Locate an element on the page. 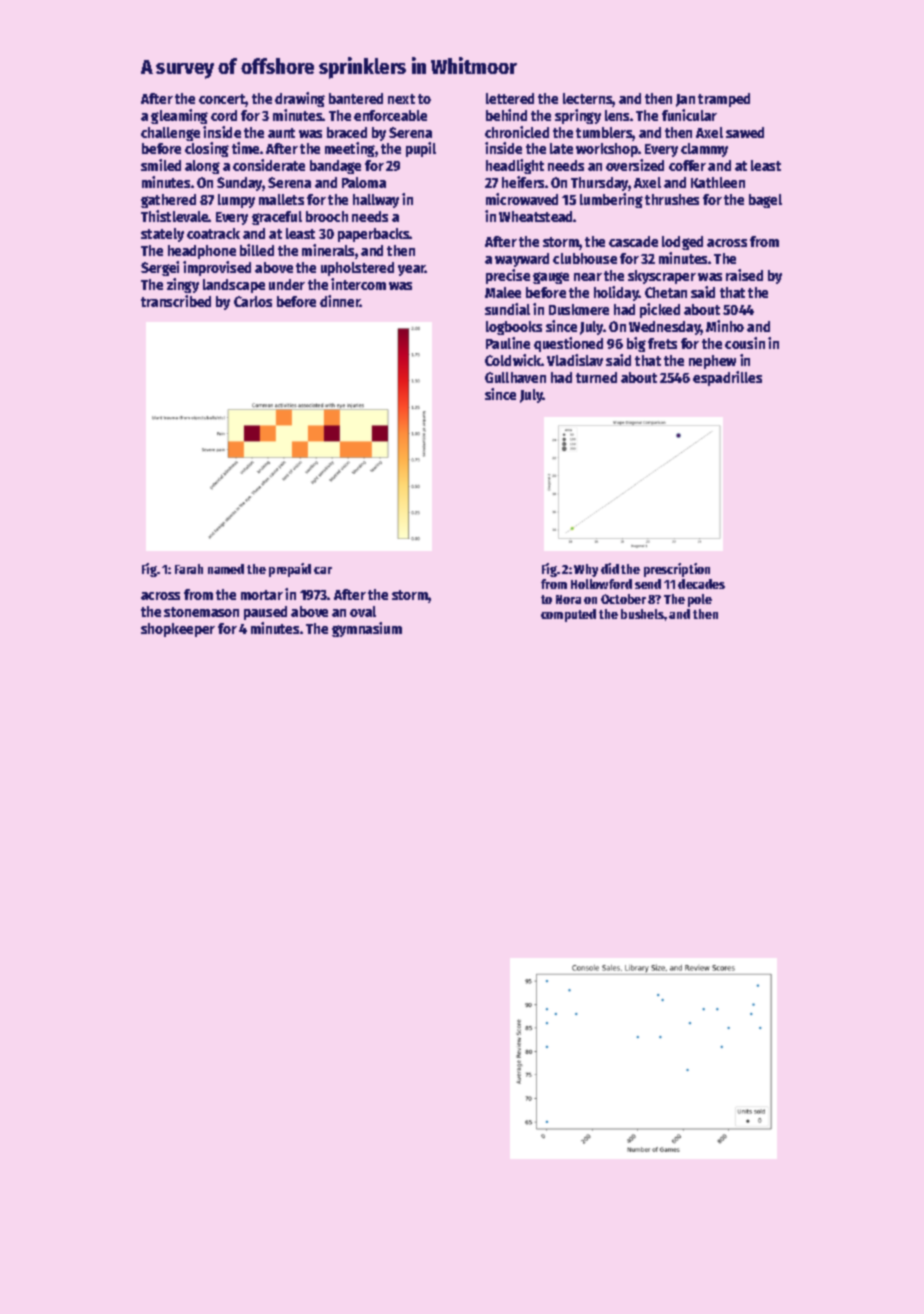 This document has height=1314, width=924. closing is located at coordinates (207, 149).
